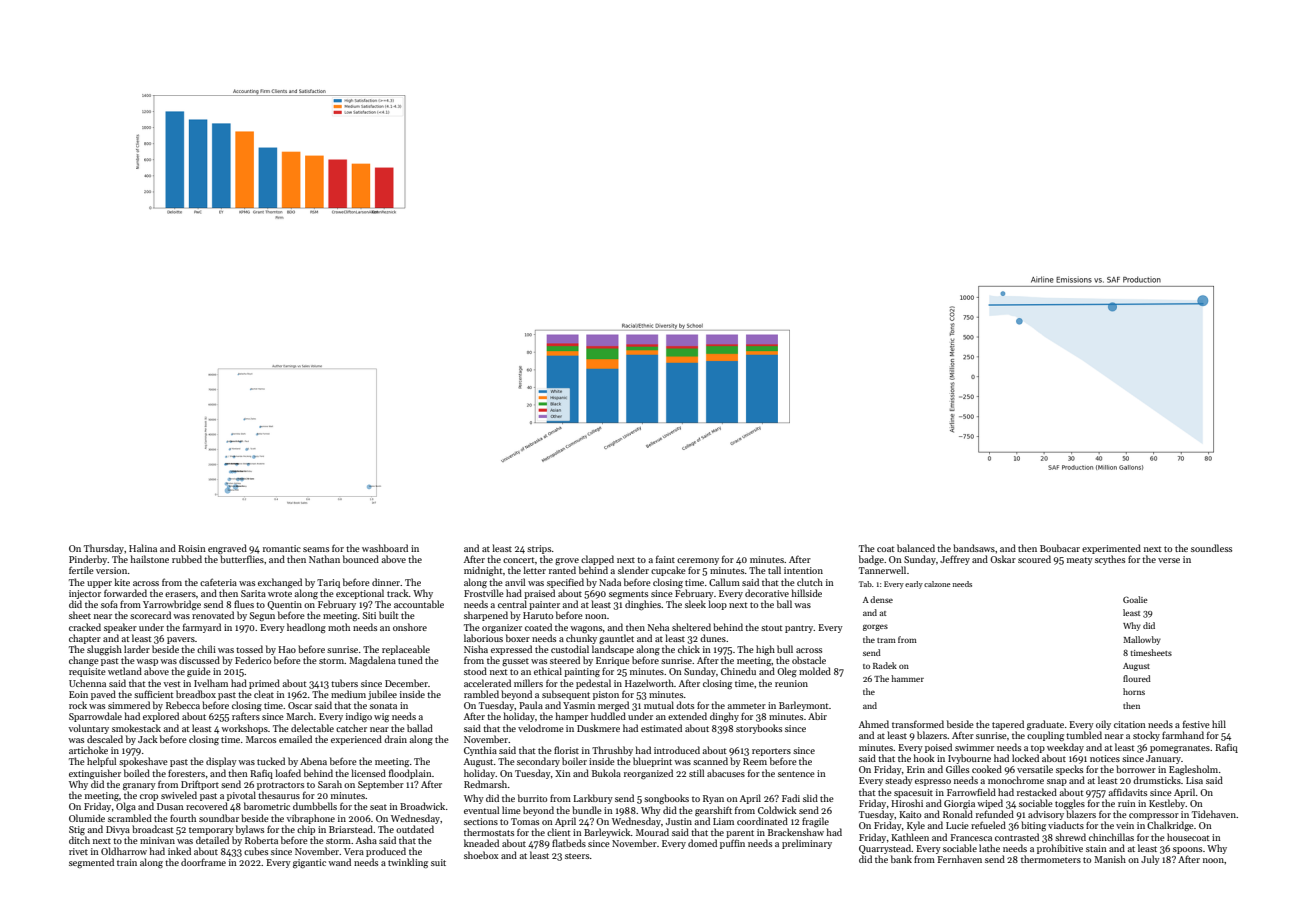  I want to click on minivan, so click(157, 840).
